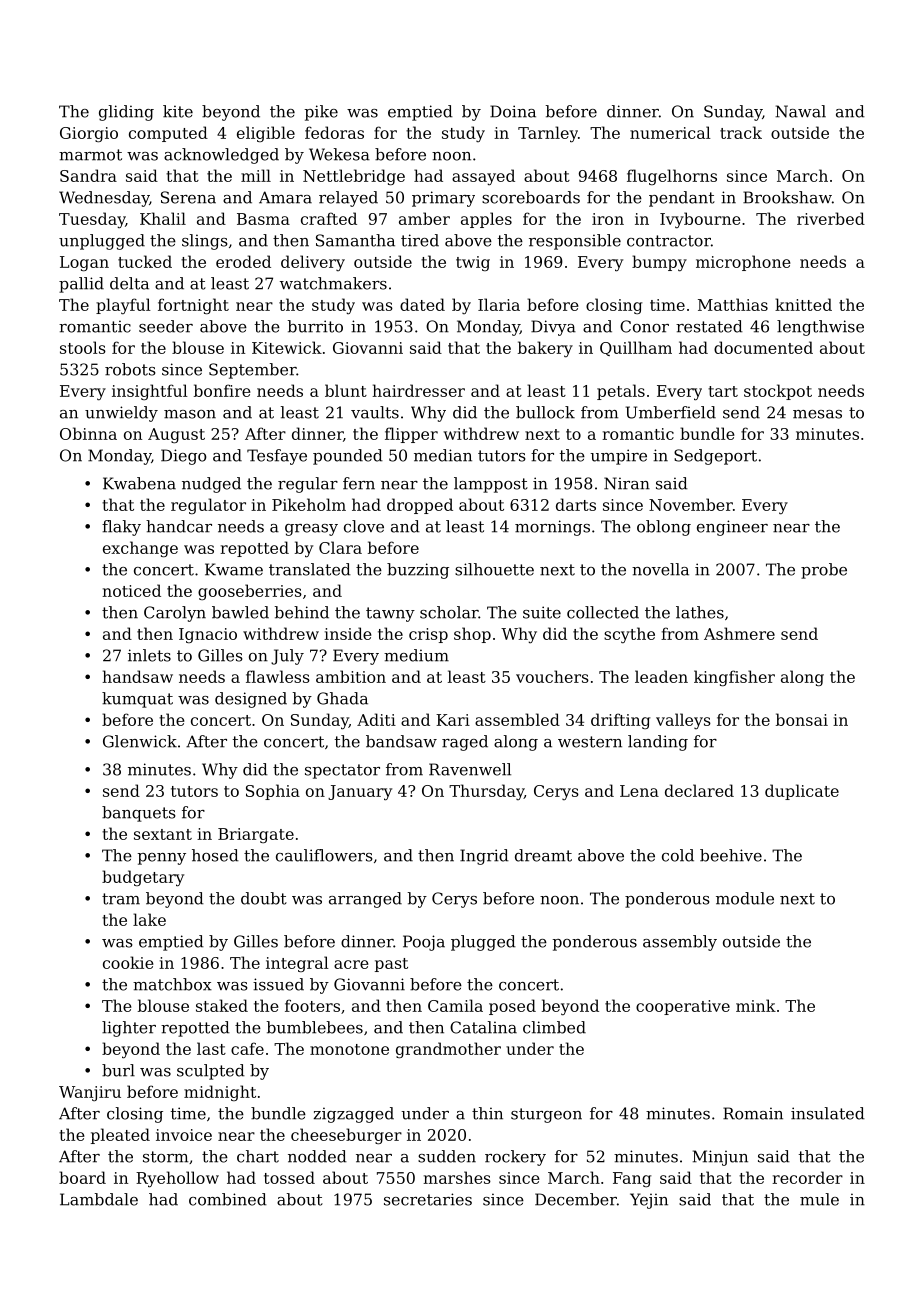 The height and width of the image is (1308, 924). Describe the element at coordinates (81, 285) in the image. I see `pallid` at that location.
